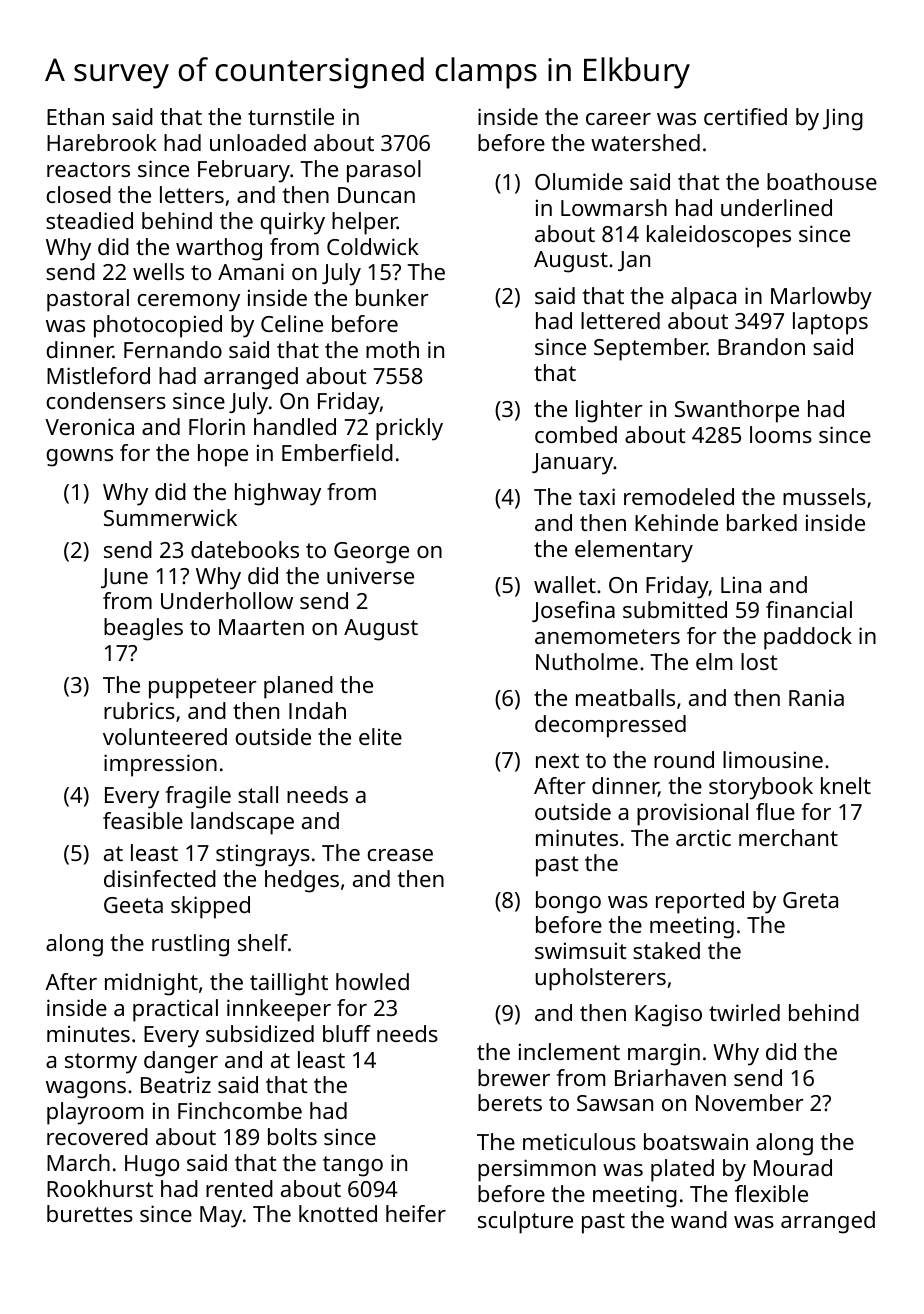 The image size is (924, 1314). What do you see at coordinates (416, 1213) in the image?
I see `heifer` at bounding box center [416, 1213].
